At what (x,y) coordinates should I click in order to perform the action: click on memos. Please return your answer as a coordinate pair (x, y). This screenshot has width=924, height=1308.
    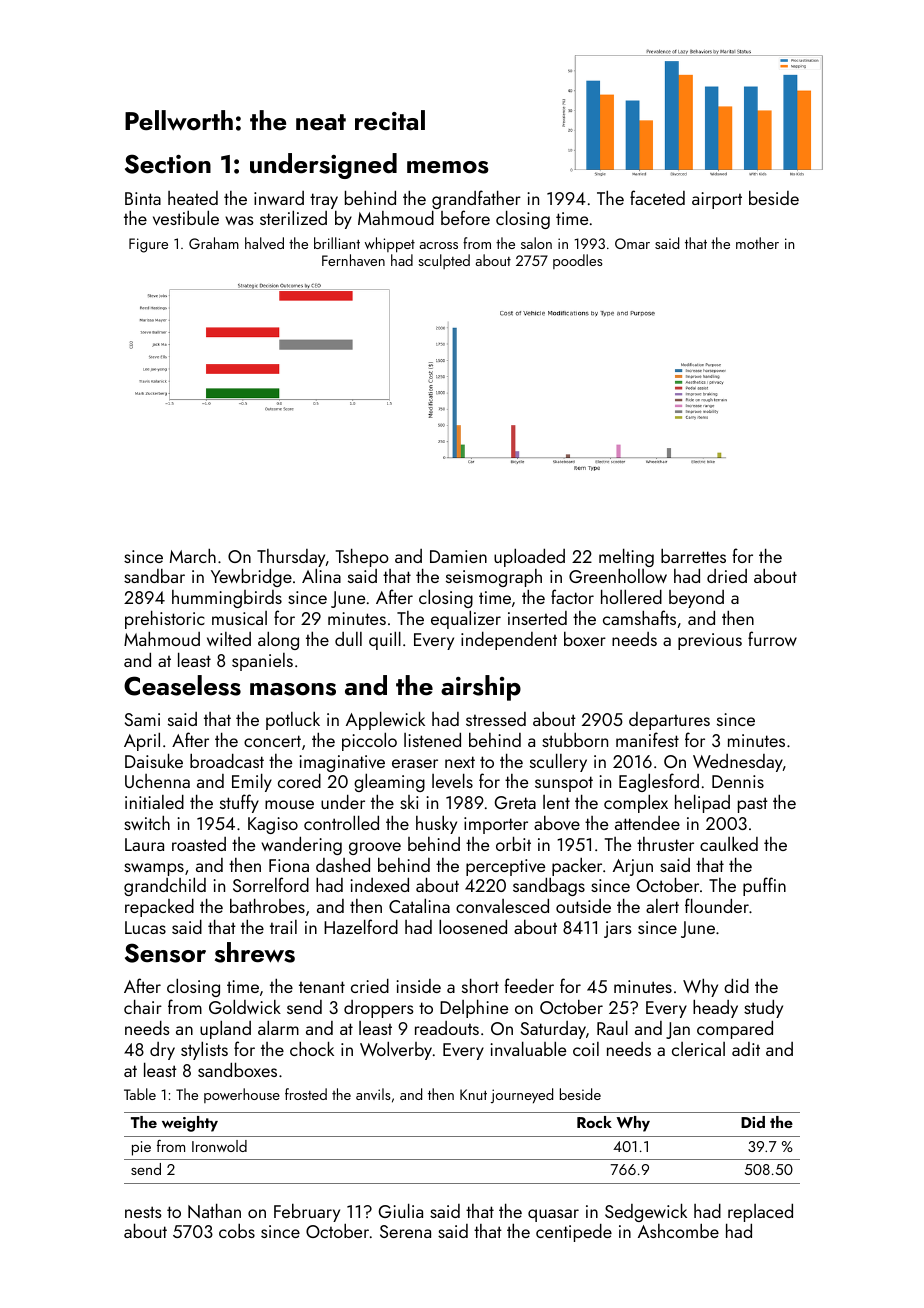
    Looking at the image, I should click on (448, 167).
